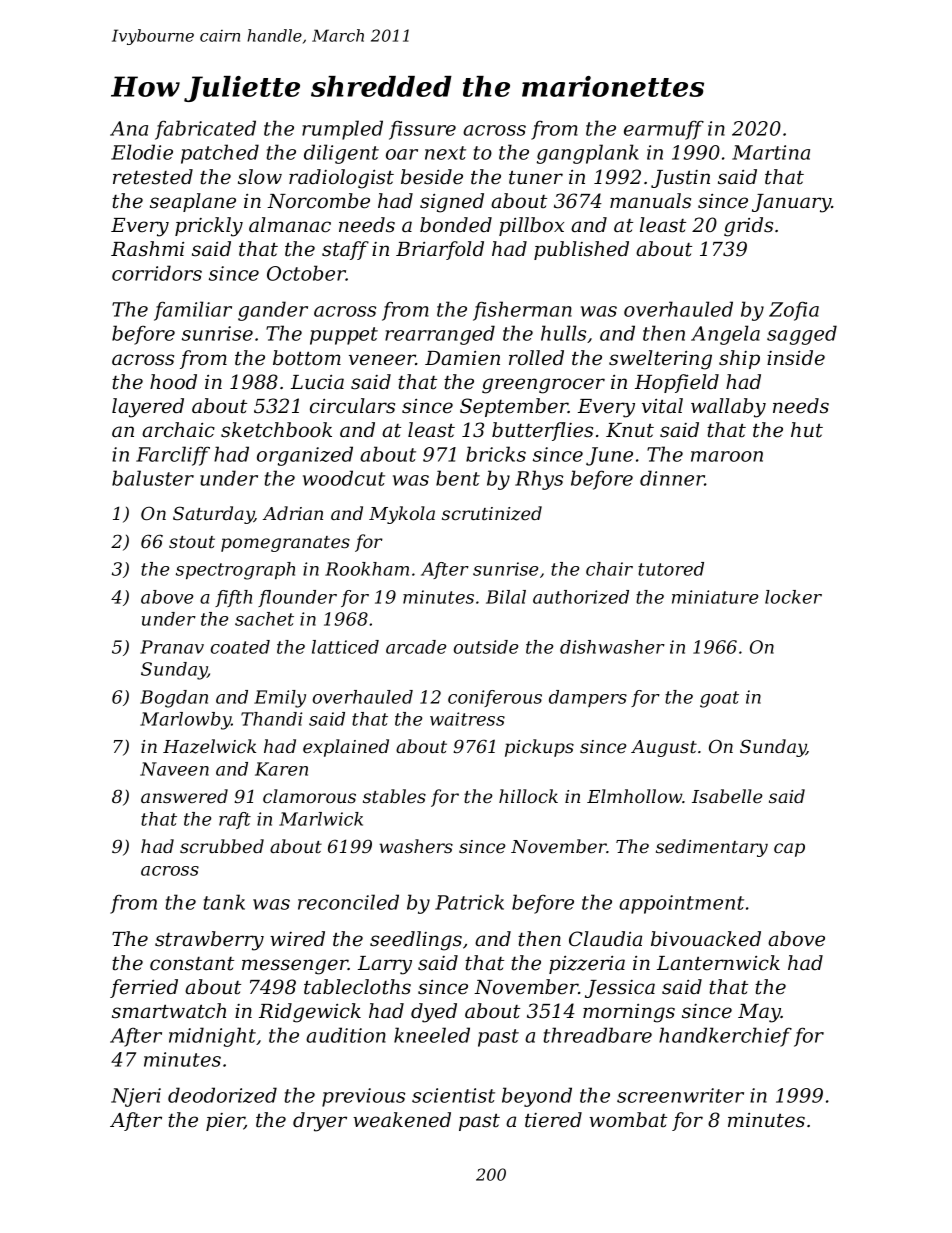 The height and width of the screenshot is (1233, 952). I want to click on screenwriter, so click(680, 1095).
